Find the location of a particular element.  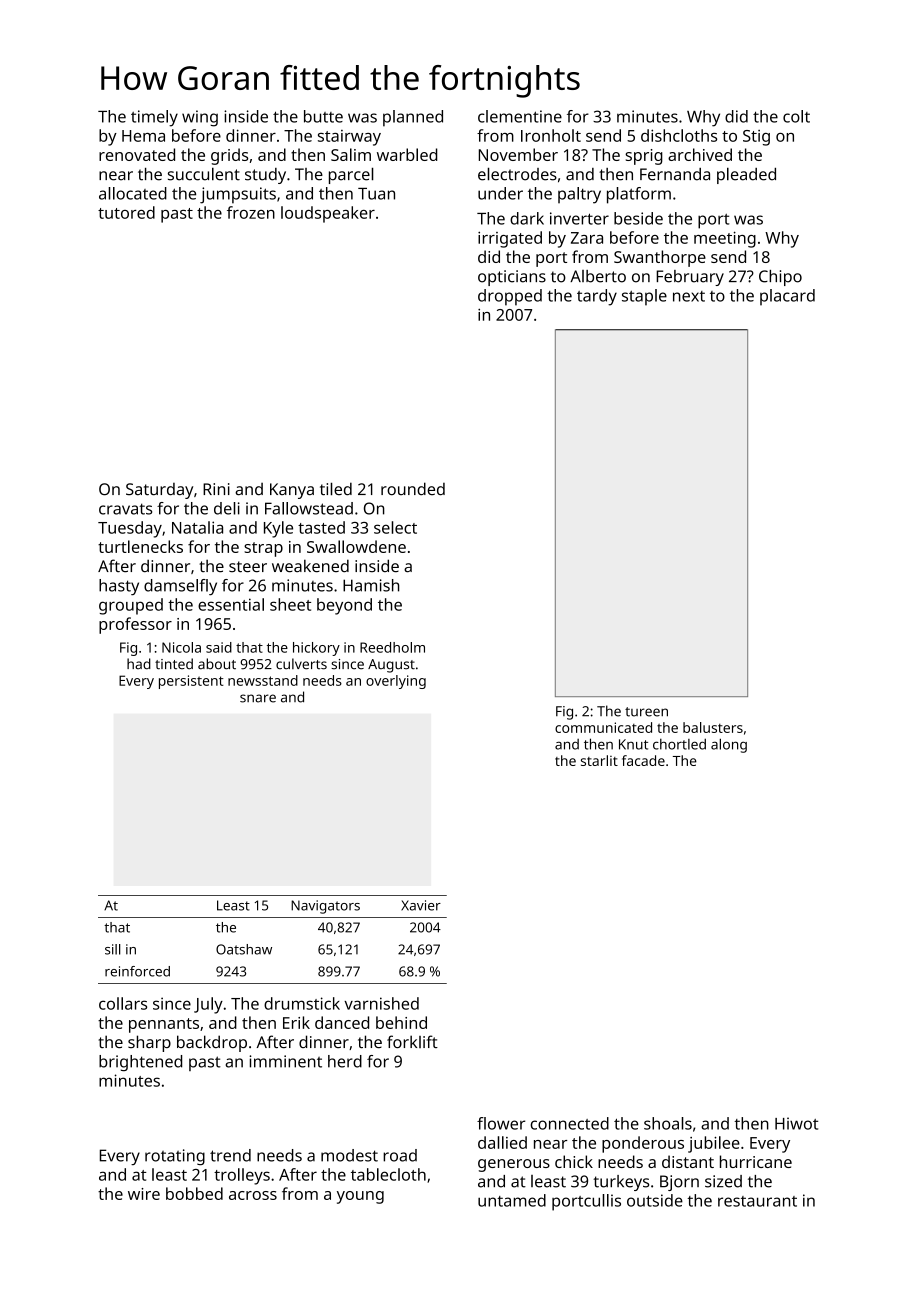

Hiwot is located at coordinates (796, 1123).
